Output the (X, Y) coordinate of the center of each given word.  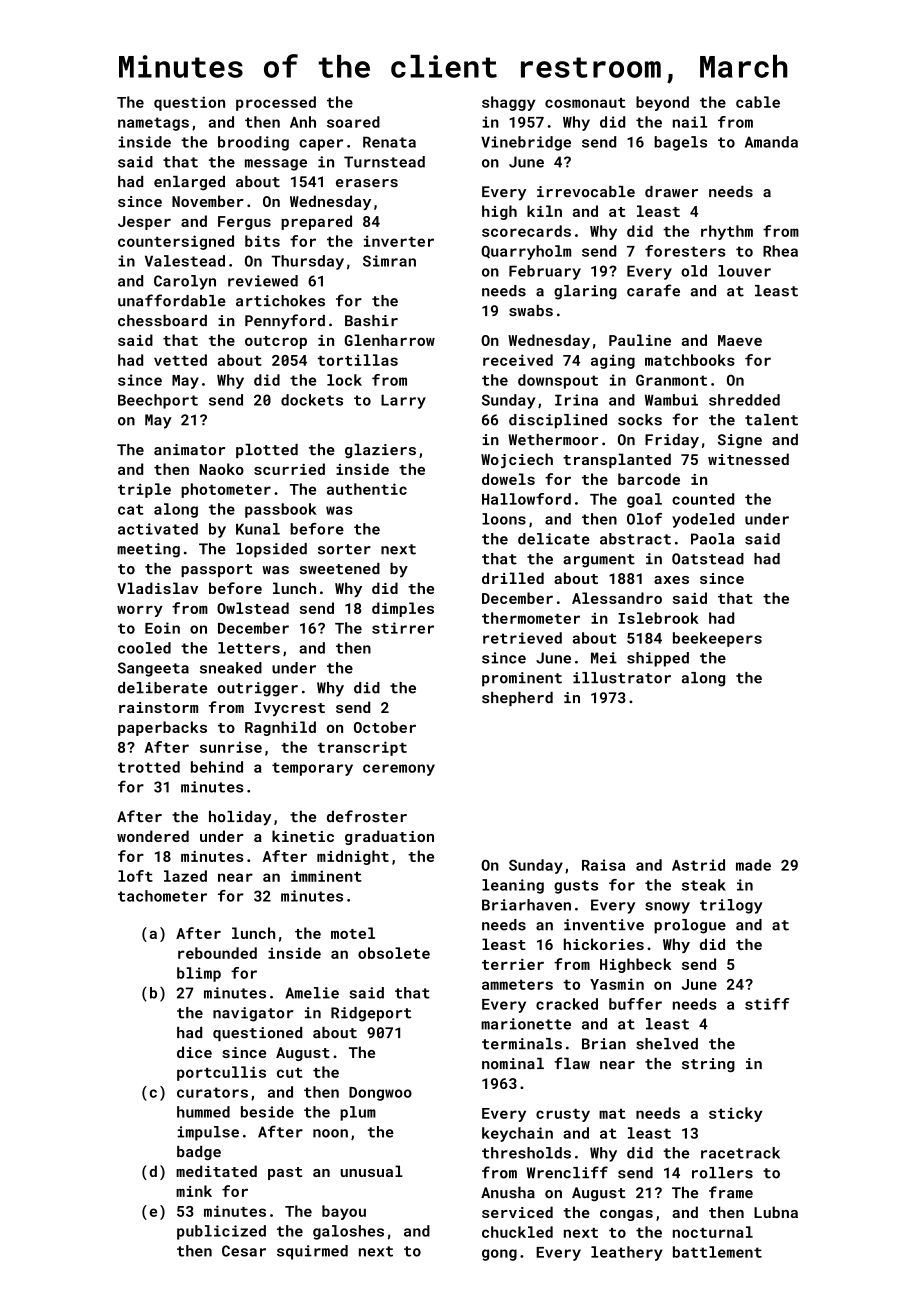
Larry (403, 401)
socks (640, 420)
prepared (316, 222)
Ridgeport (371, 1014)
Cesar (244, 1251)
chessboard (162, 321)
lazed (185, 876)
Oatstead (708, 559)
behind (217, 767)
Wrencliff (567, 1172)
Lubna (776, 1212)
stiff (767, 1004)
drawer (671, 191)
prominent (522, 679)
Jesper (144, 223)
